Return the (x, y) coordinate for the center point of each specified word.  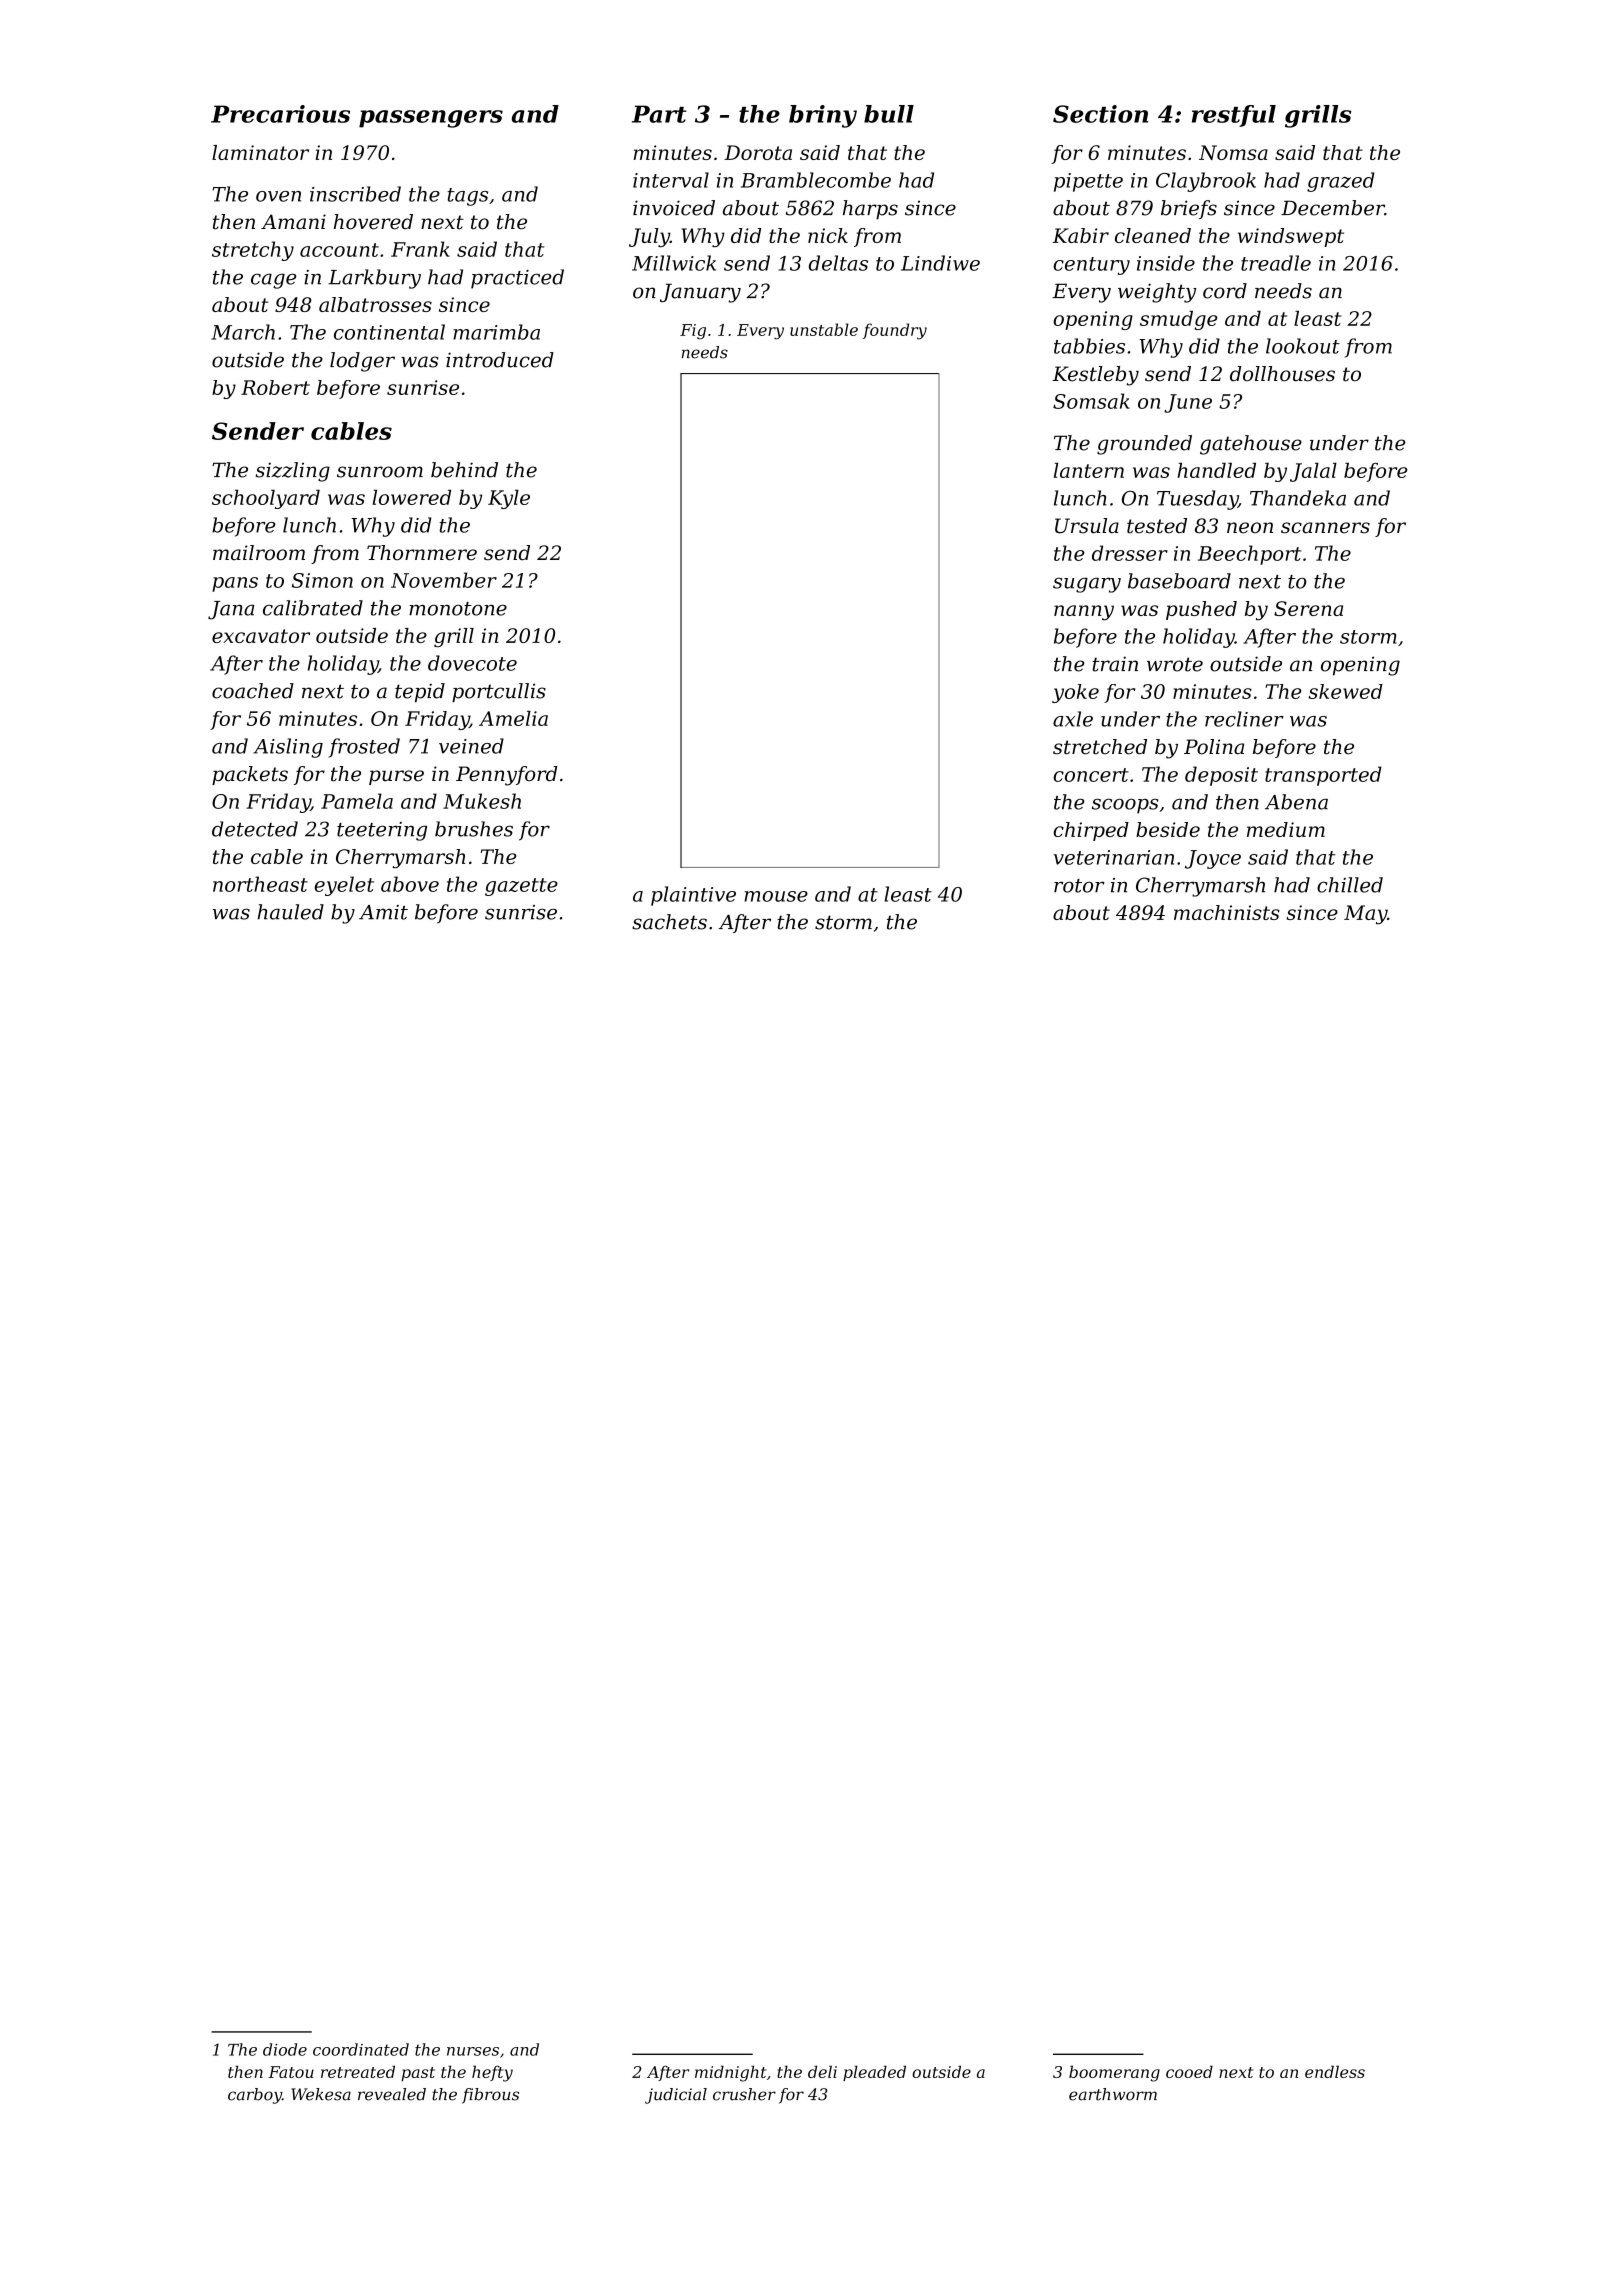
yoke (1075, 693)
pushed (1201, 610)
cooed (1189, 2071)
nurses (473, 2051)
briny (823, 116)
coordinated (361, 2049)
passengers (431, 119)
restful (1234, 116)
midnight (730, 2073)
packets (250, 775)
